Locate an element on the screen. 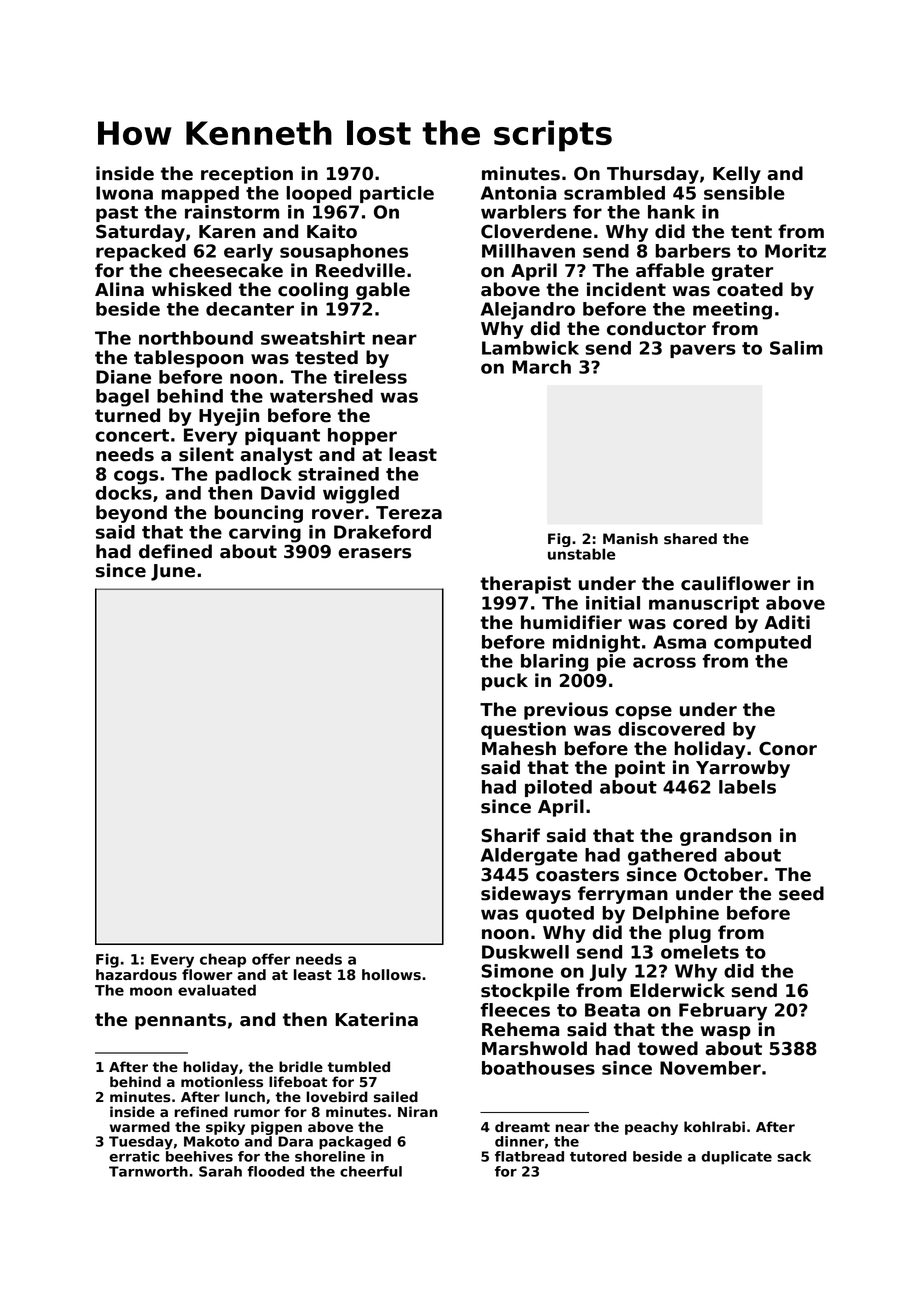 This screenshot has width=924, height=1314. June is located at coordinates (173, 572).
